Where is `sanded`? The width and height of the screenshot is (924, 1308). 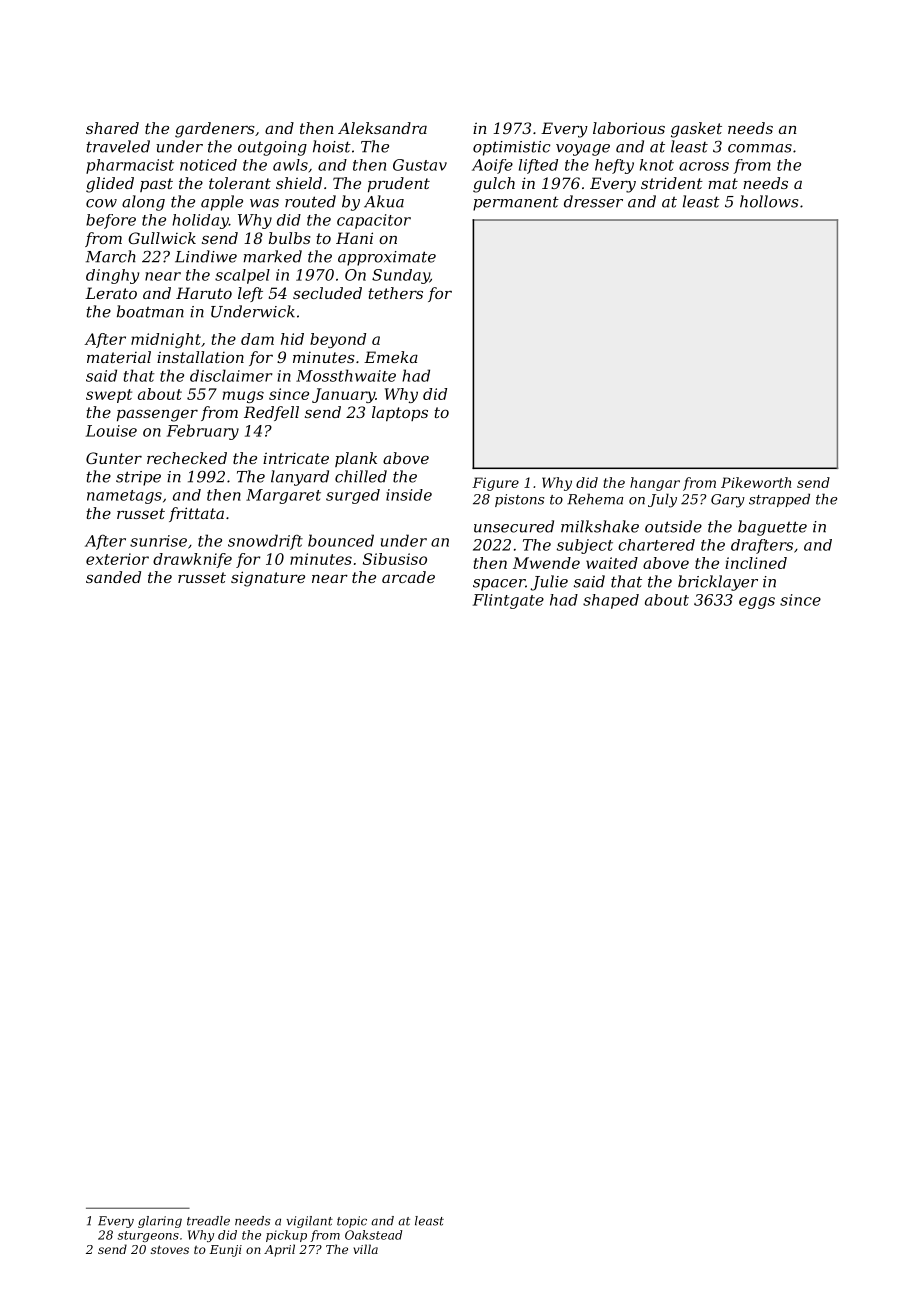 sanded is located at coordinates (113, 577).
